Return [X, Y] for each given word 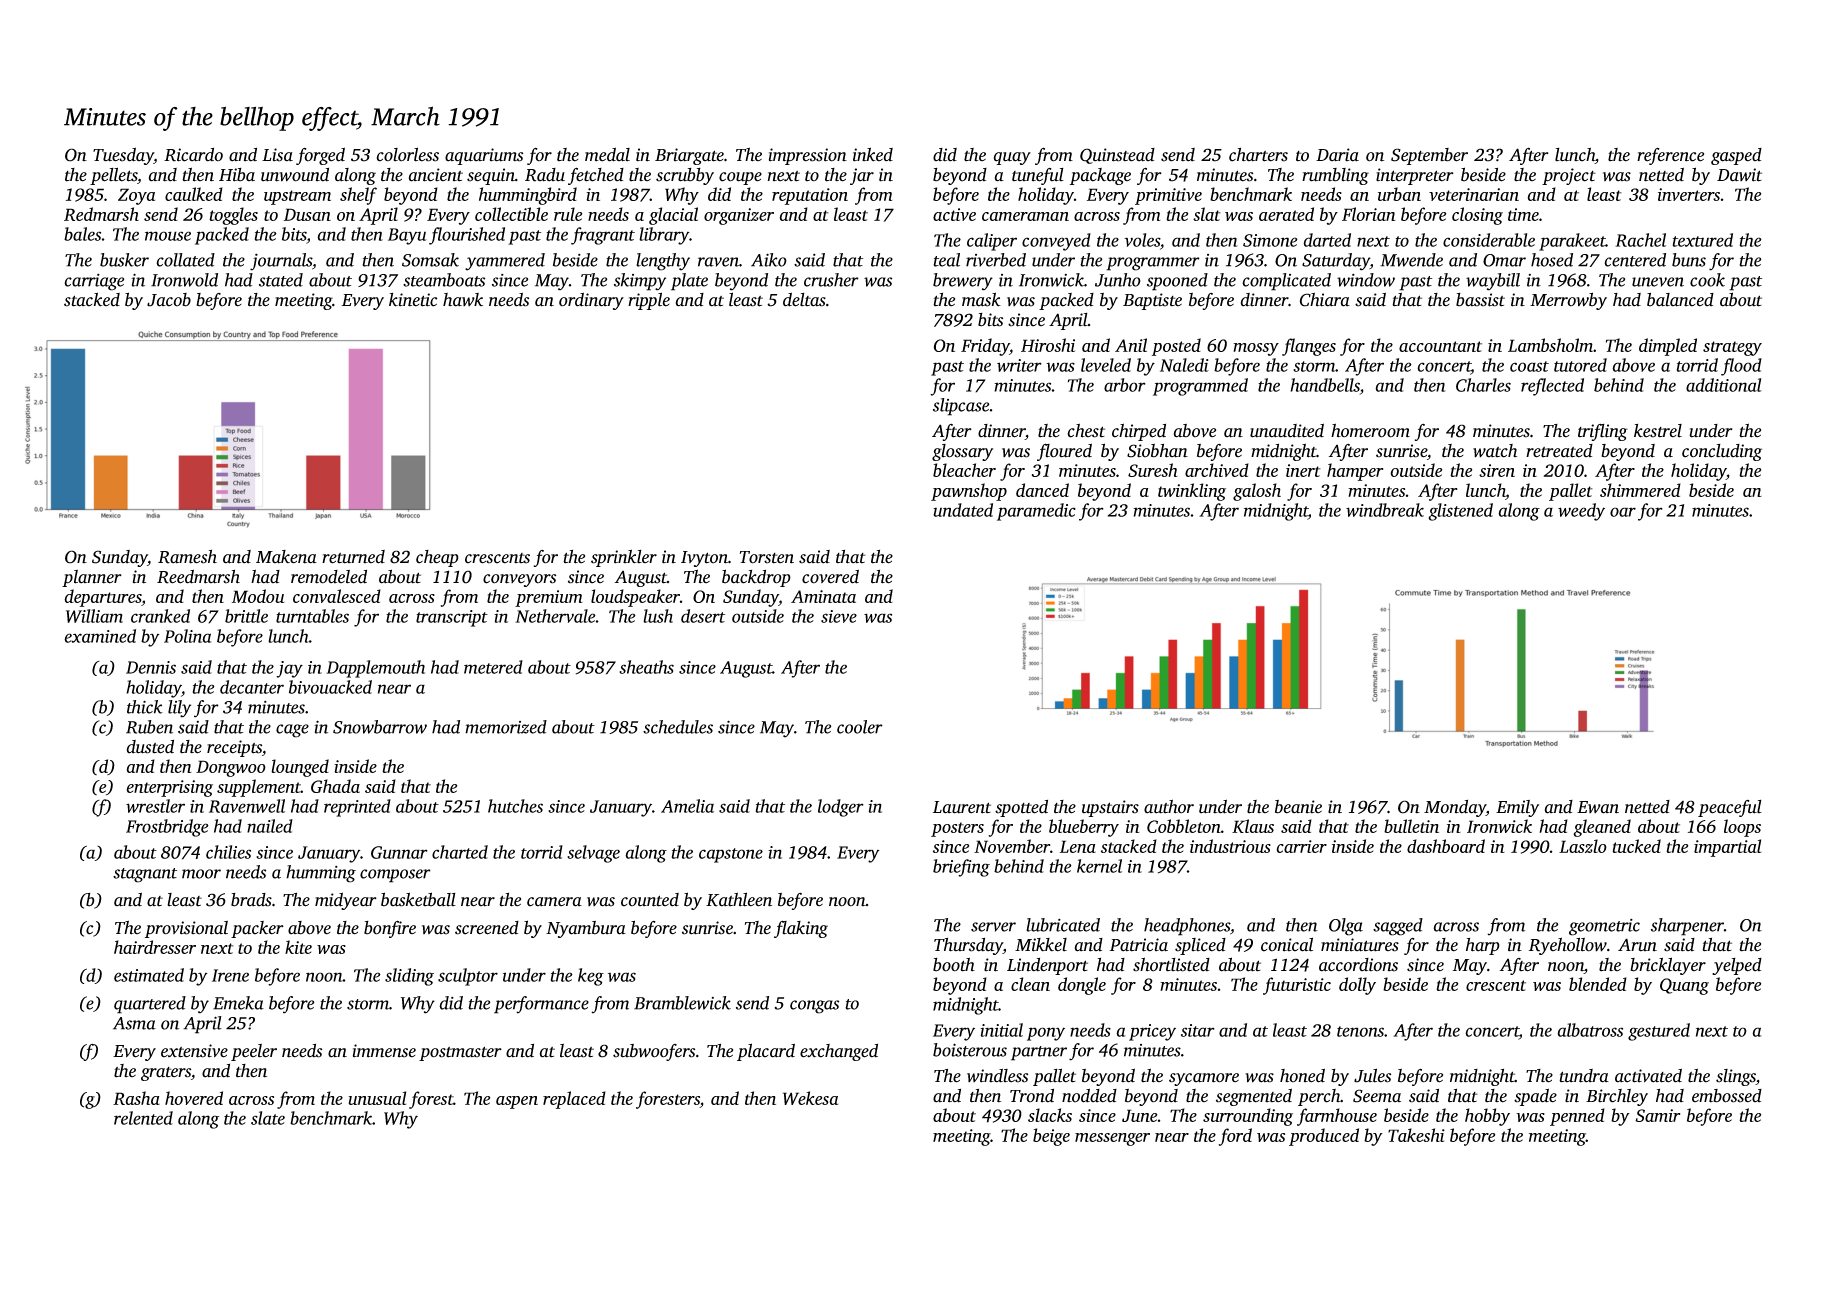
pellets [113, 176]
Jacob [169, 300]
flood [1741, 367]
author [1169, 806]
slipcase [961, 407]
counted [650, 900]
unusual [377, 1098]
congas [814, 1007]
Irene [230, 975]
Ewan [1598, 807]
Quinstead [1117, 156]
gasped [1736, 156]
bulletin [1411, 826]
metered [493, 667]
